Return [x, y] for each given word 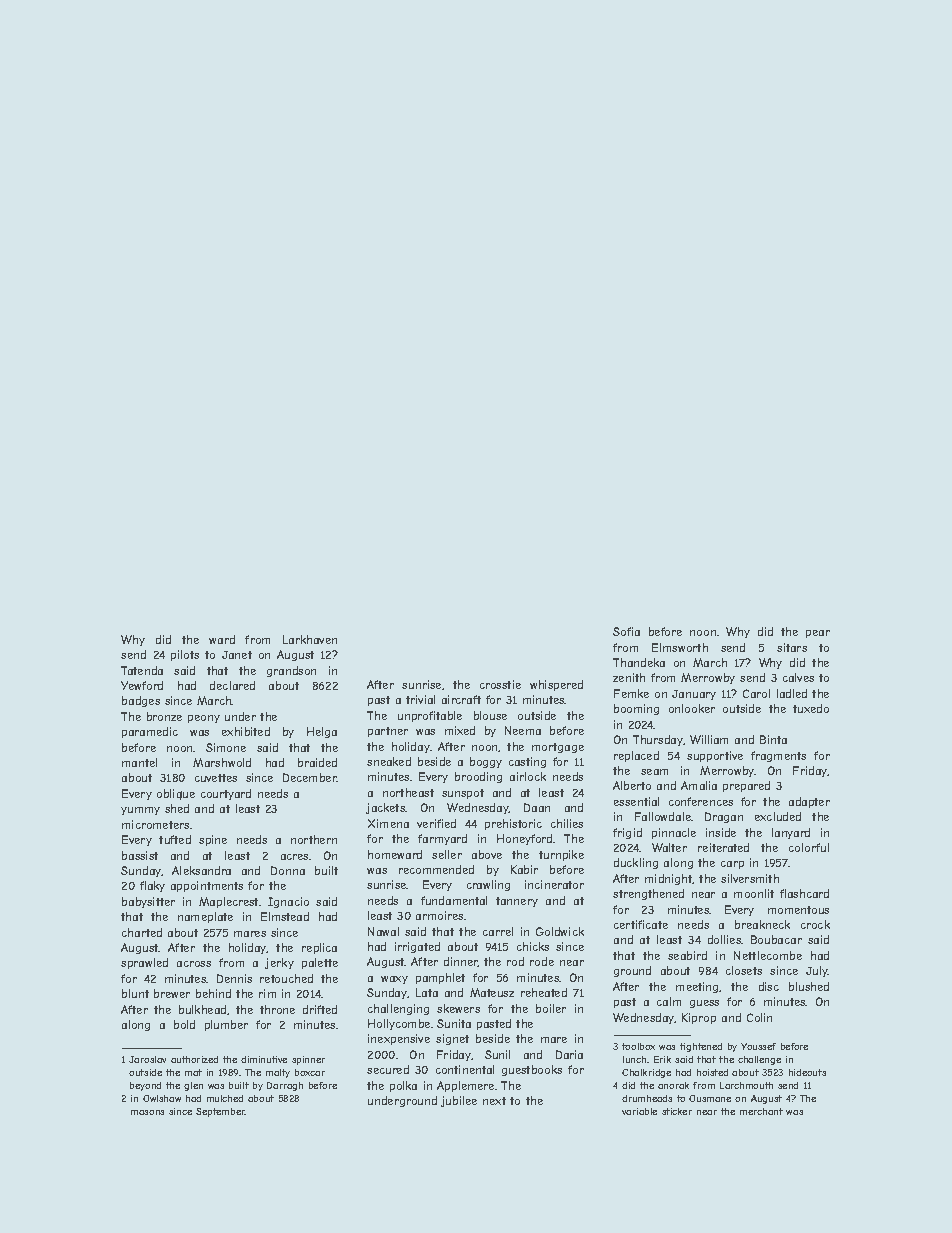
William [709, 739]
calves [798, 677]
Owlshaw [162, 1098]
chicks [533, 946]
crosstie [500, 684]
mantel [139, 762]
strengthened [648, 894]
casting [527, 762]
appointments [207, 886]
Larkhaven [310, 639]
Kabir [524, 869]
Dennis [234, 978]
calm [669, 1001]
